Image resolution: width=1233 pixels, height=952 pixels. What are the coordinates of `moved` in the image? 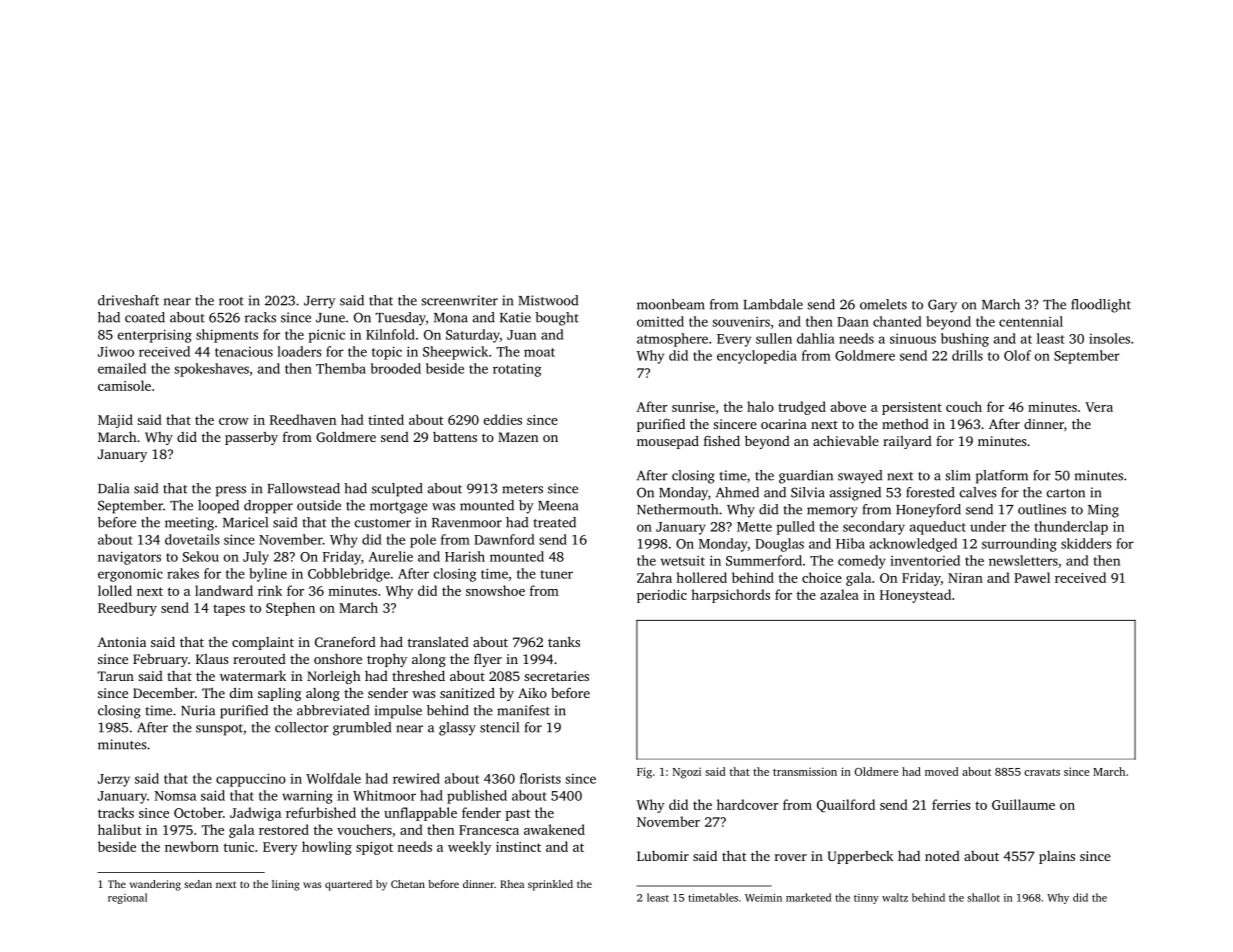 It's located at (941, 771).
